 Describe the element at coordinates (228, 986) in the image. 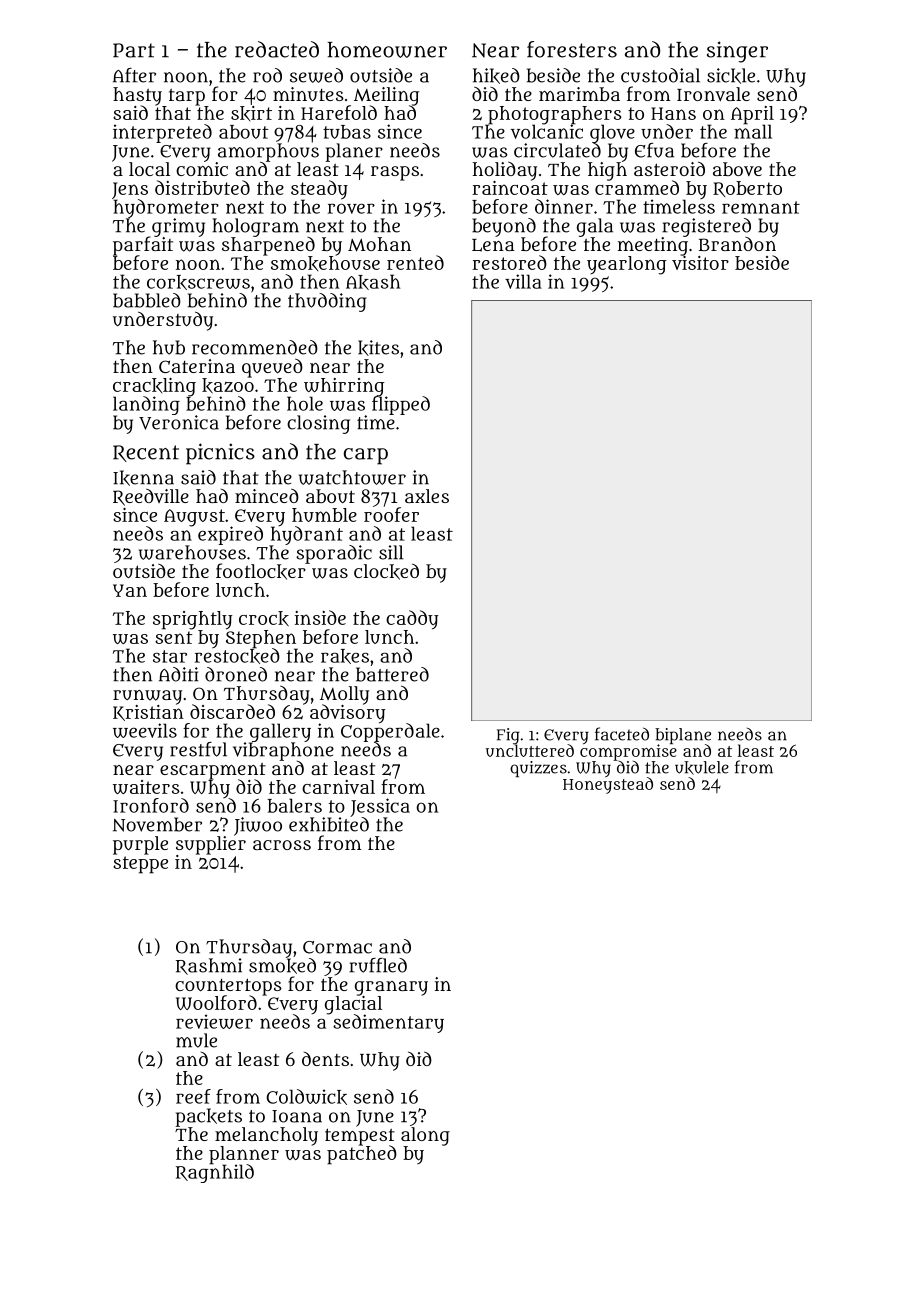

I see `countertops` at that location.
